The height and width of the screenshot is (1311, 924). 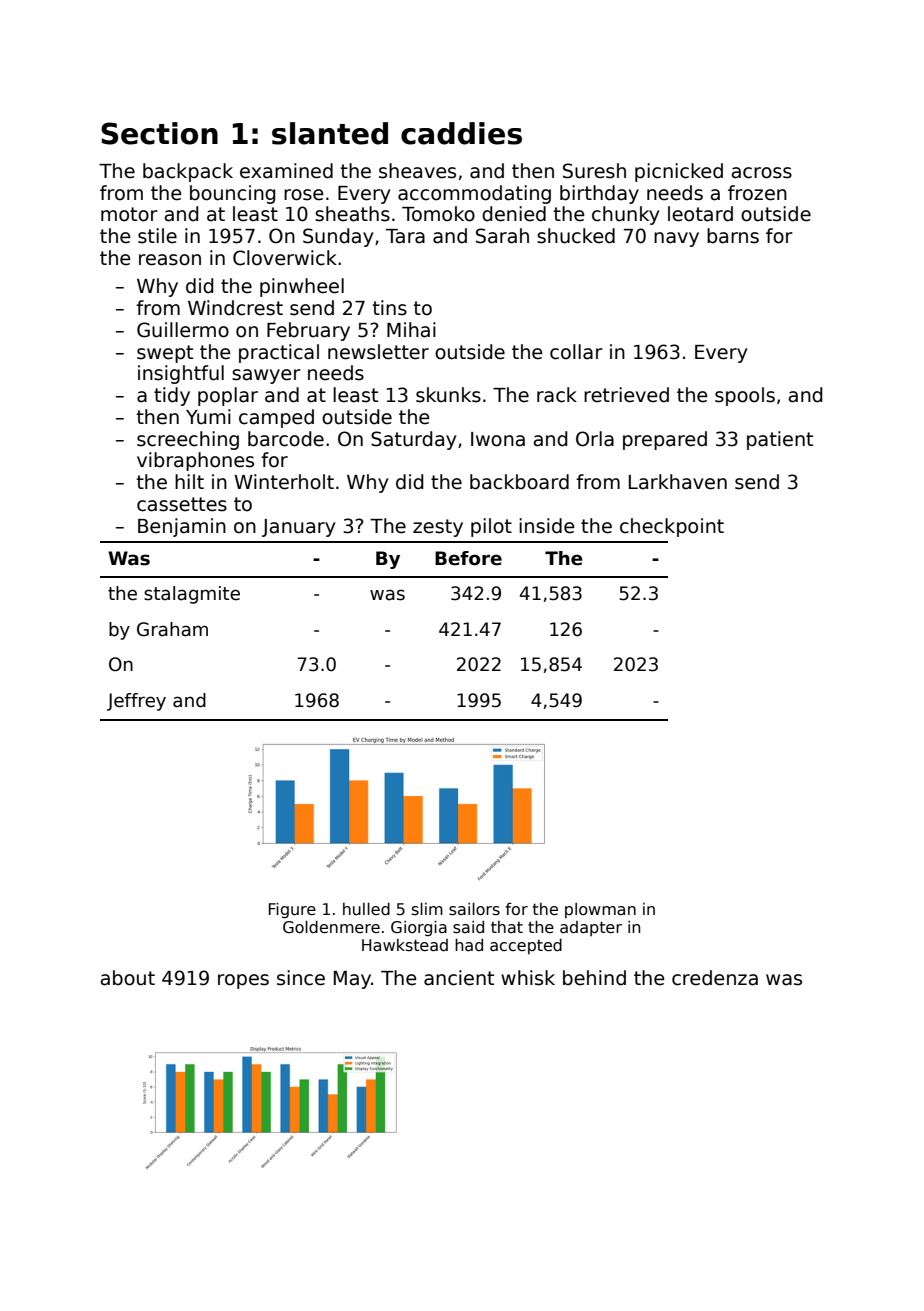 I want to click on whisk, so click(x=528, y=978).
